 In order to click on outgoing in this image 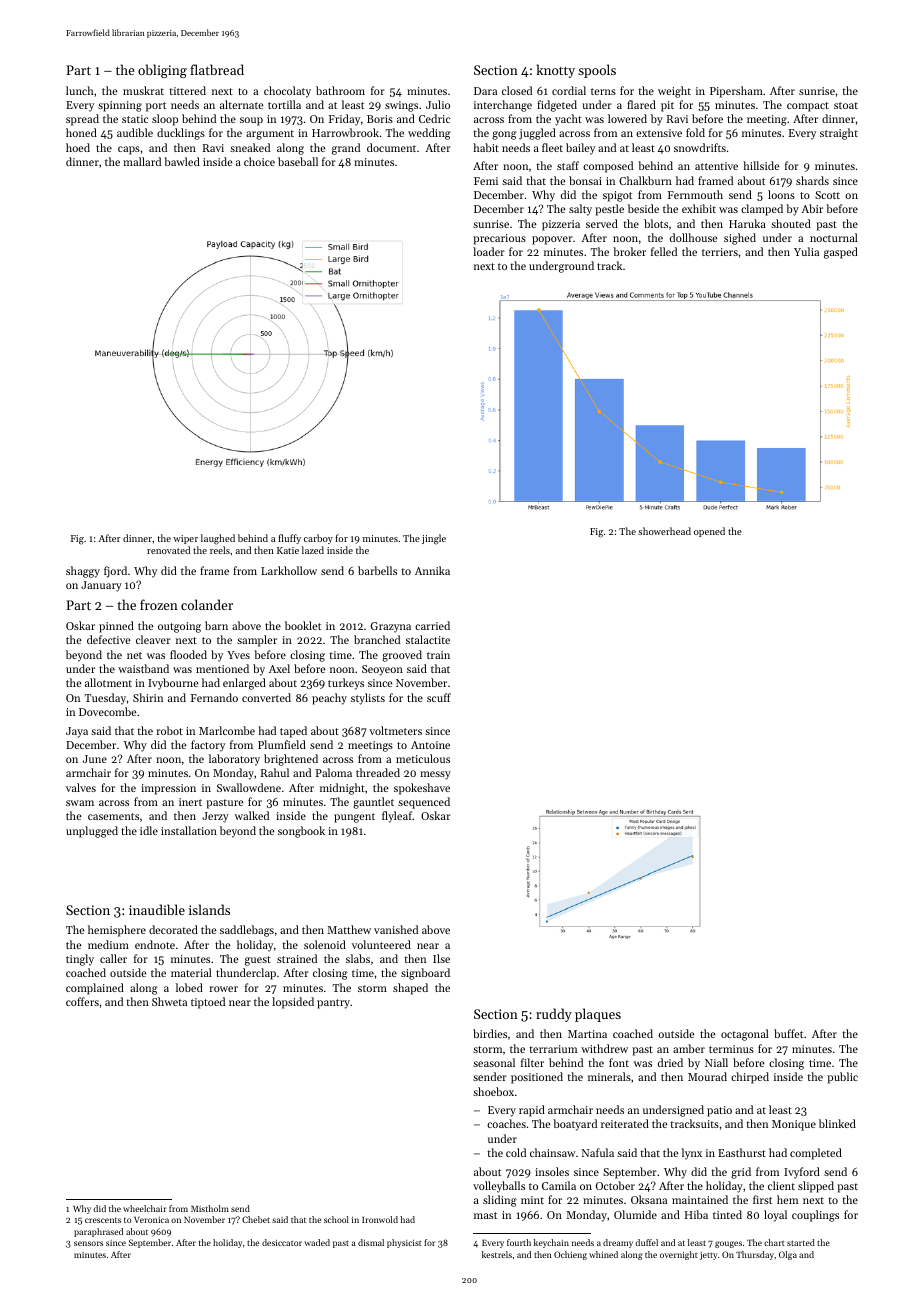, I will do `click(179, 627)`.
